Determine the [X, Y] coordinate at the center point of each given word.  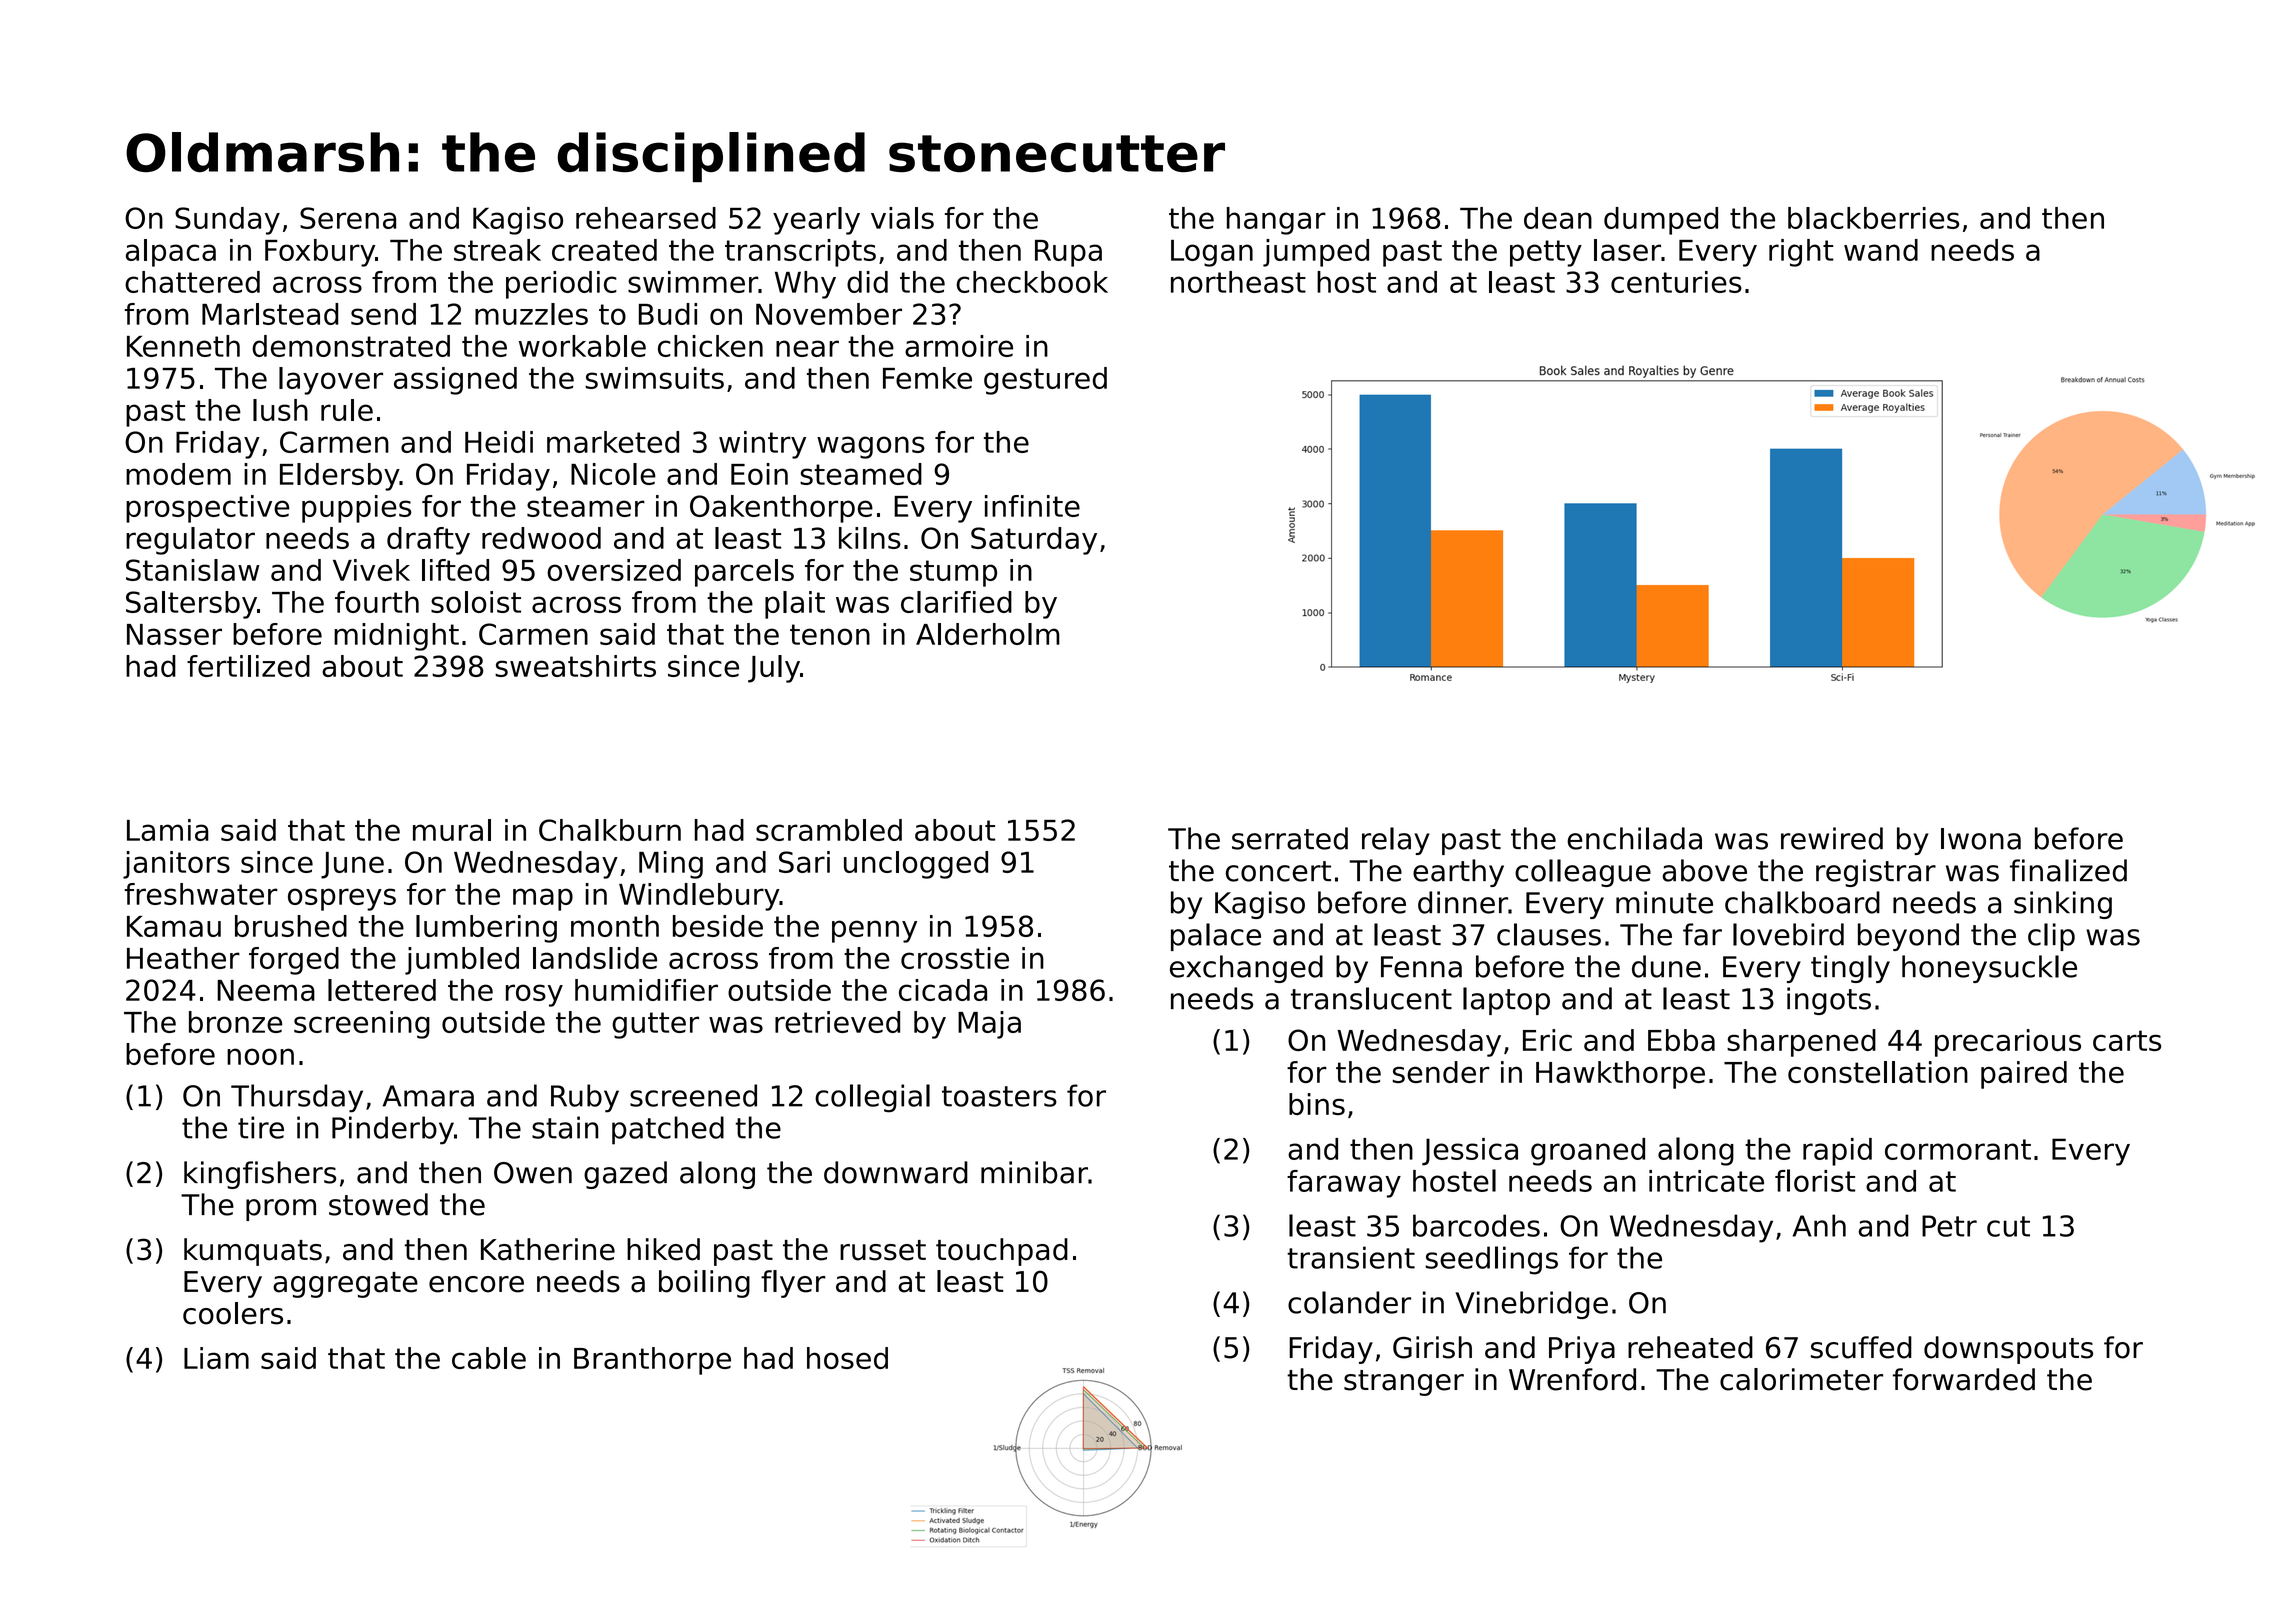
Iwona [1981, 839]
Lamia [168, 830]
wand [1881, 250]
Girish [1432, 1347]
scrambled [829, 830]
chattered [192, 282]
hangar [1276, 221]
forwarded [1964, 1379]
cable [489, 1358]
